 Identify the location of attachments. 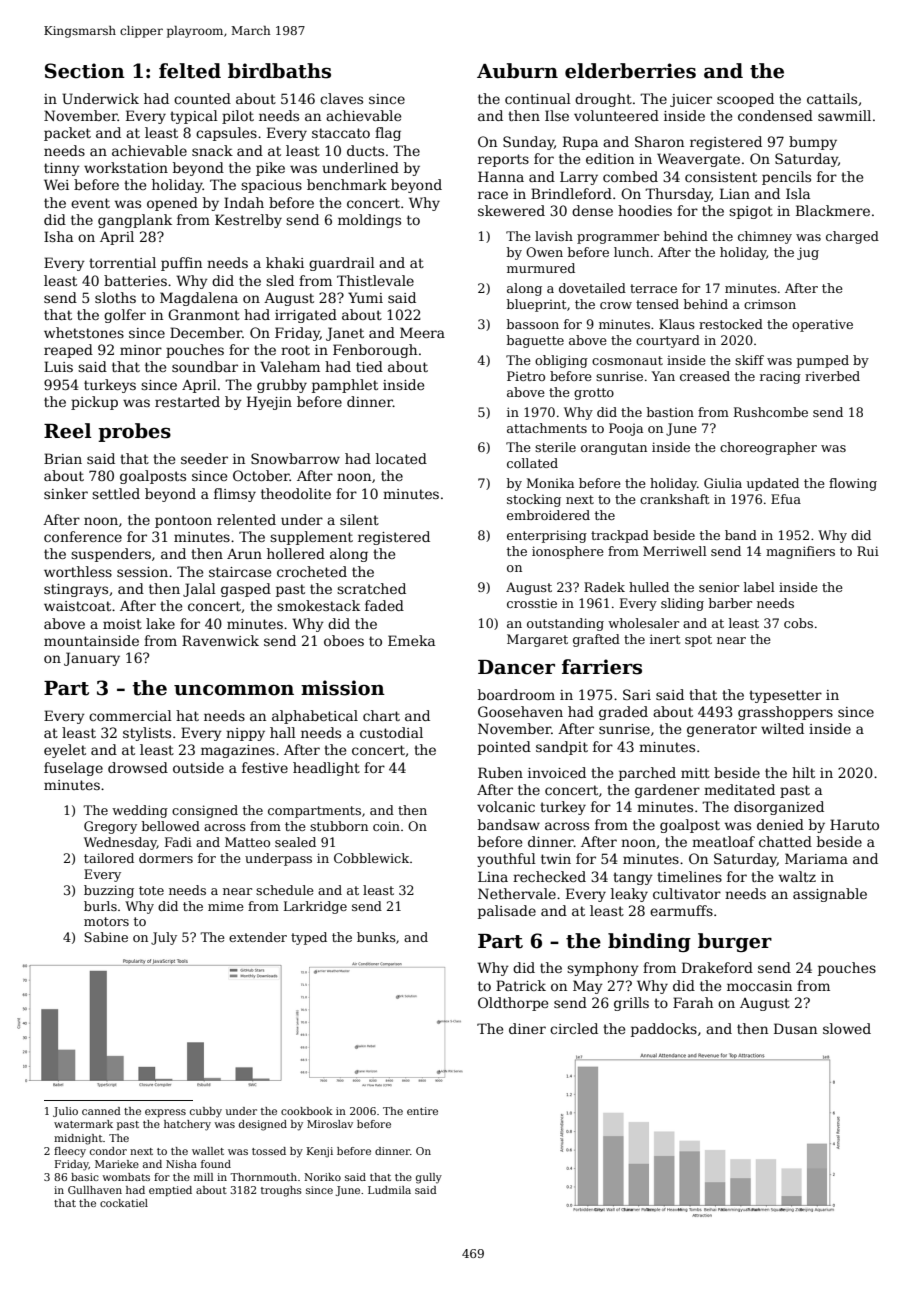
(547, 428).
